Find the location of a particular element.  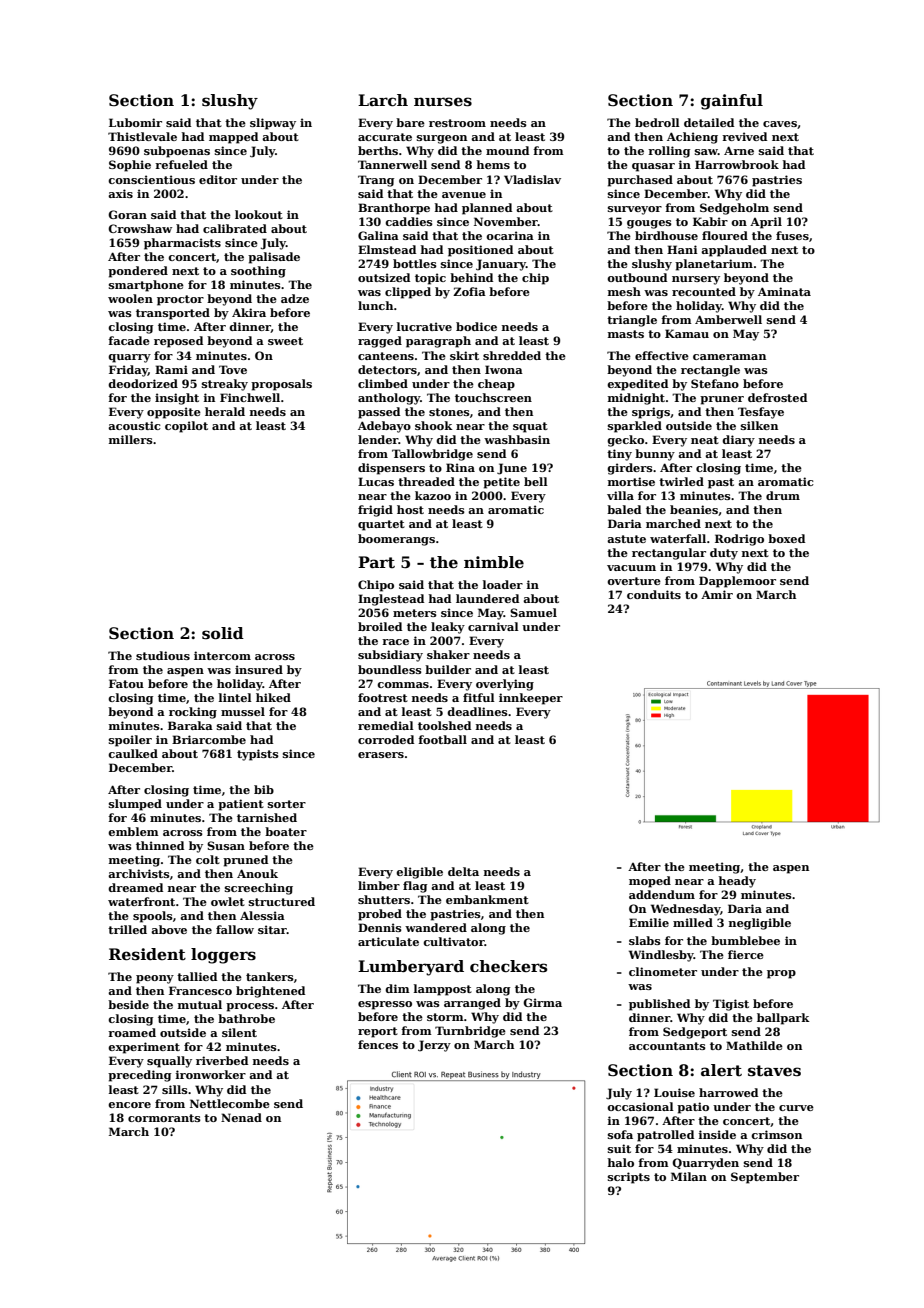

accountants is located at coordinates (667, 1046).
